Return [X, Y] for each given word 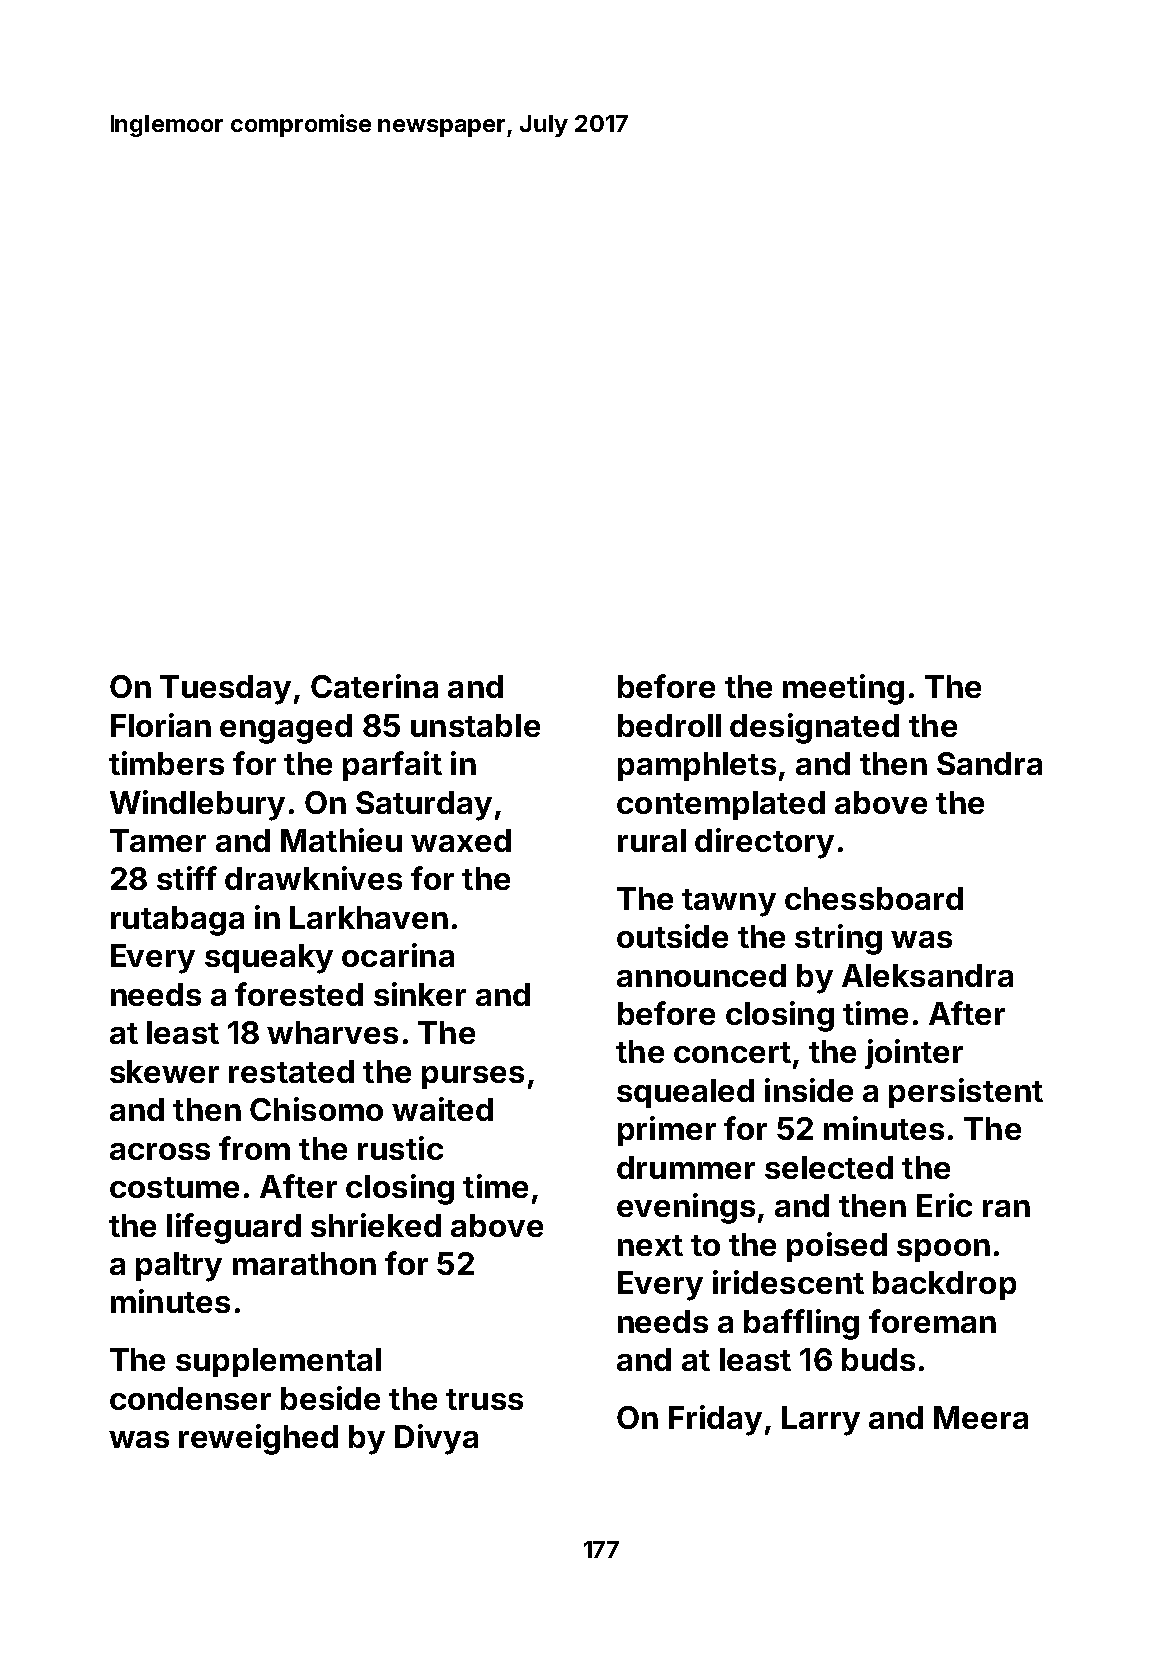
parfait [392, 766]
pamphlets [697, 766]
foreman [932, 1321]
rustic [400, 1148]
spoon [943, 1250]
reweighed [258, 1439]
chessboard [874, 898]
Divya [436, 1439]
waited [442, 1109]
